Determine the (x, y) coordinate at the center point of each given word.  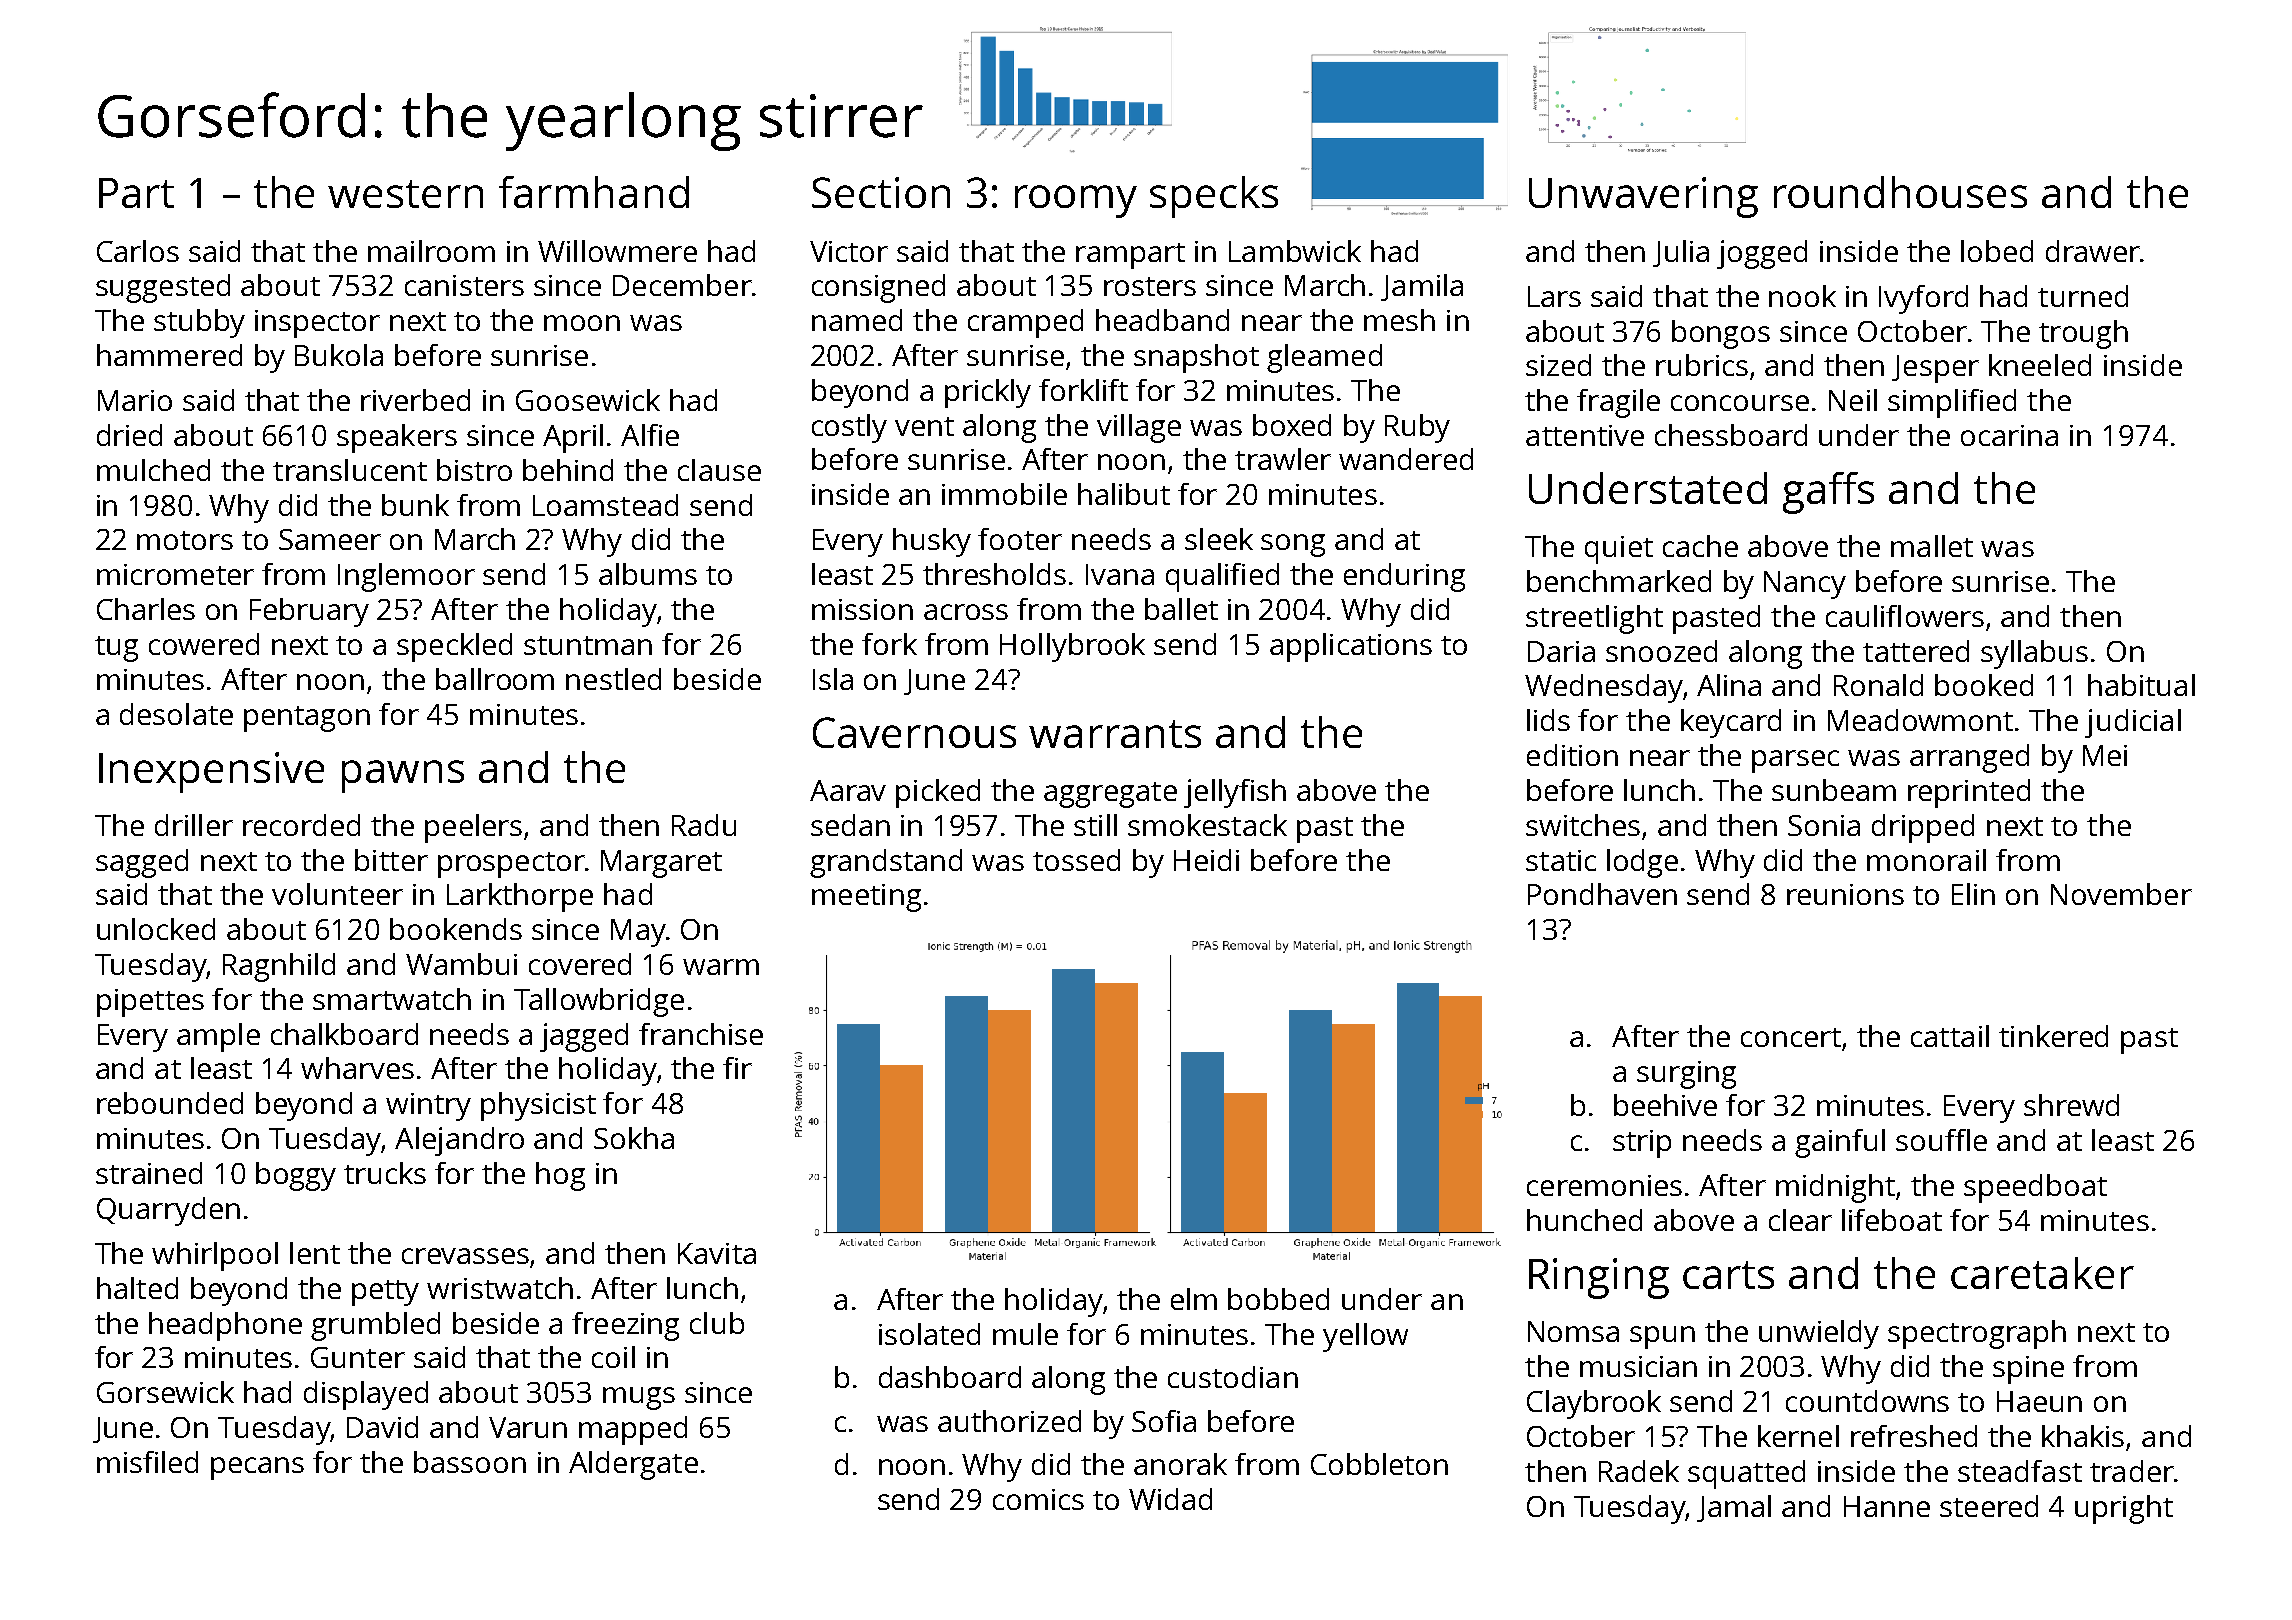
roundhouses (1900, 192)
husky (932, 542)
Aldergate (633, 1465)
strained (149, 1173)
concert (1791, 1037)
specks (1214, 197)
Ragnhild (279, 967)
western (405, 194)
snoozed (1661, 651)
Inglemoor (406, 577)
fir (737, 1068)
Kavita (717, 1253)
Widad (1170, 1499)
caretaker (2042, 1273)
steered (1989, 1506)
